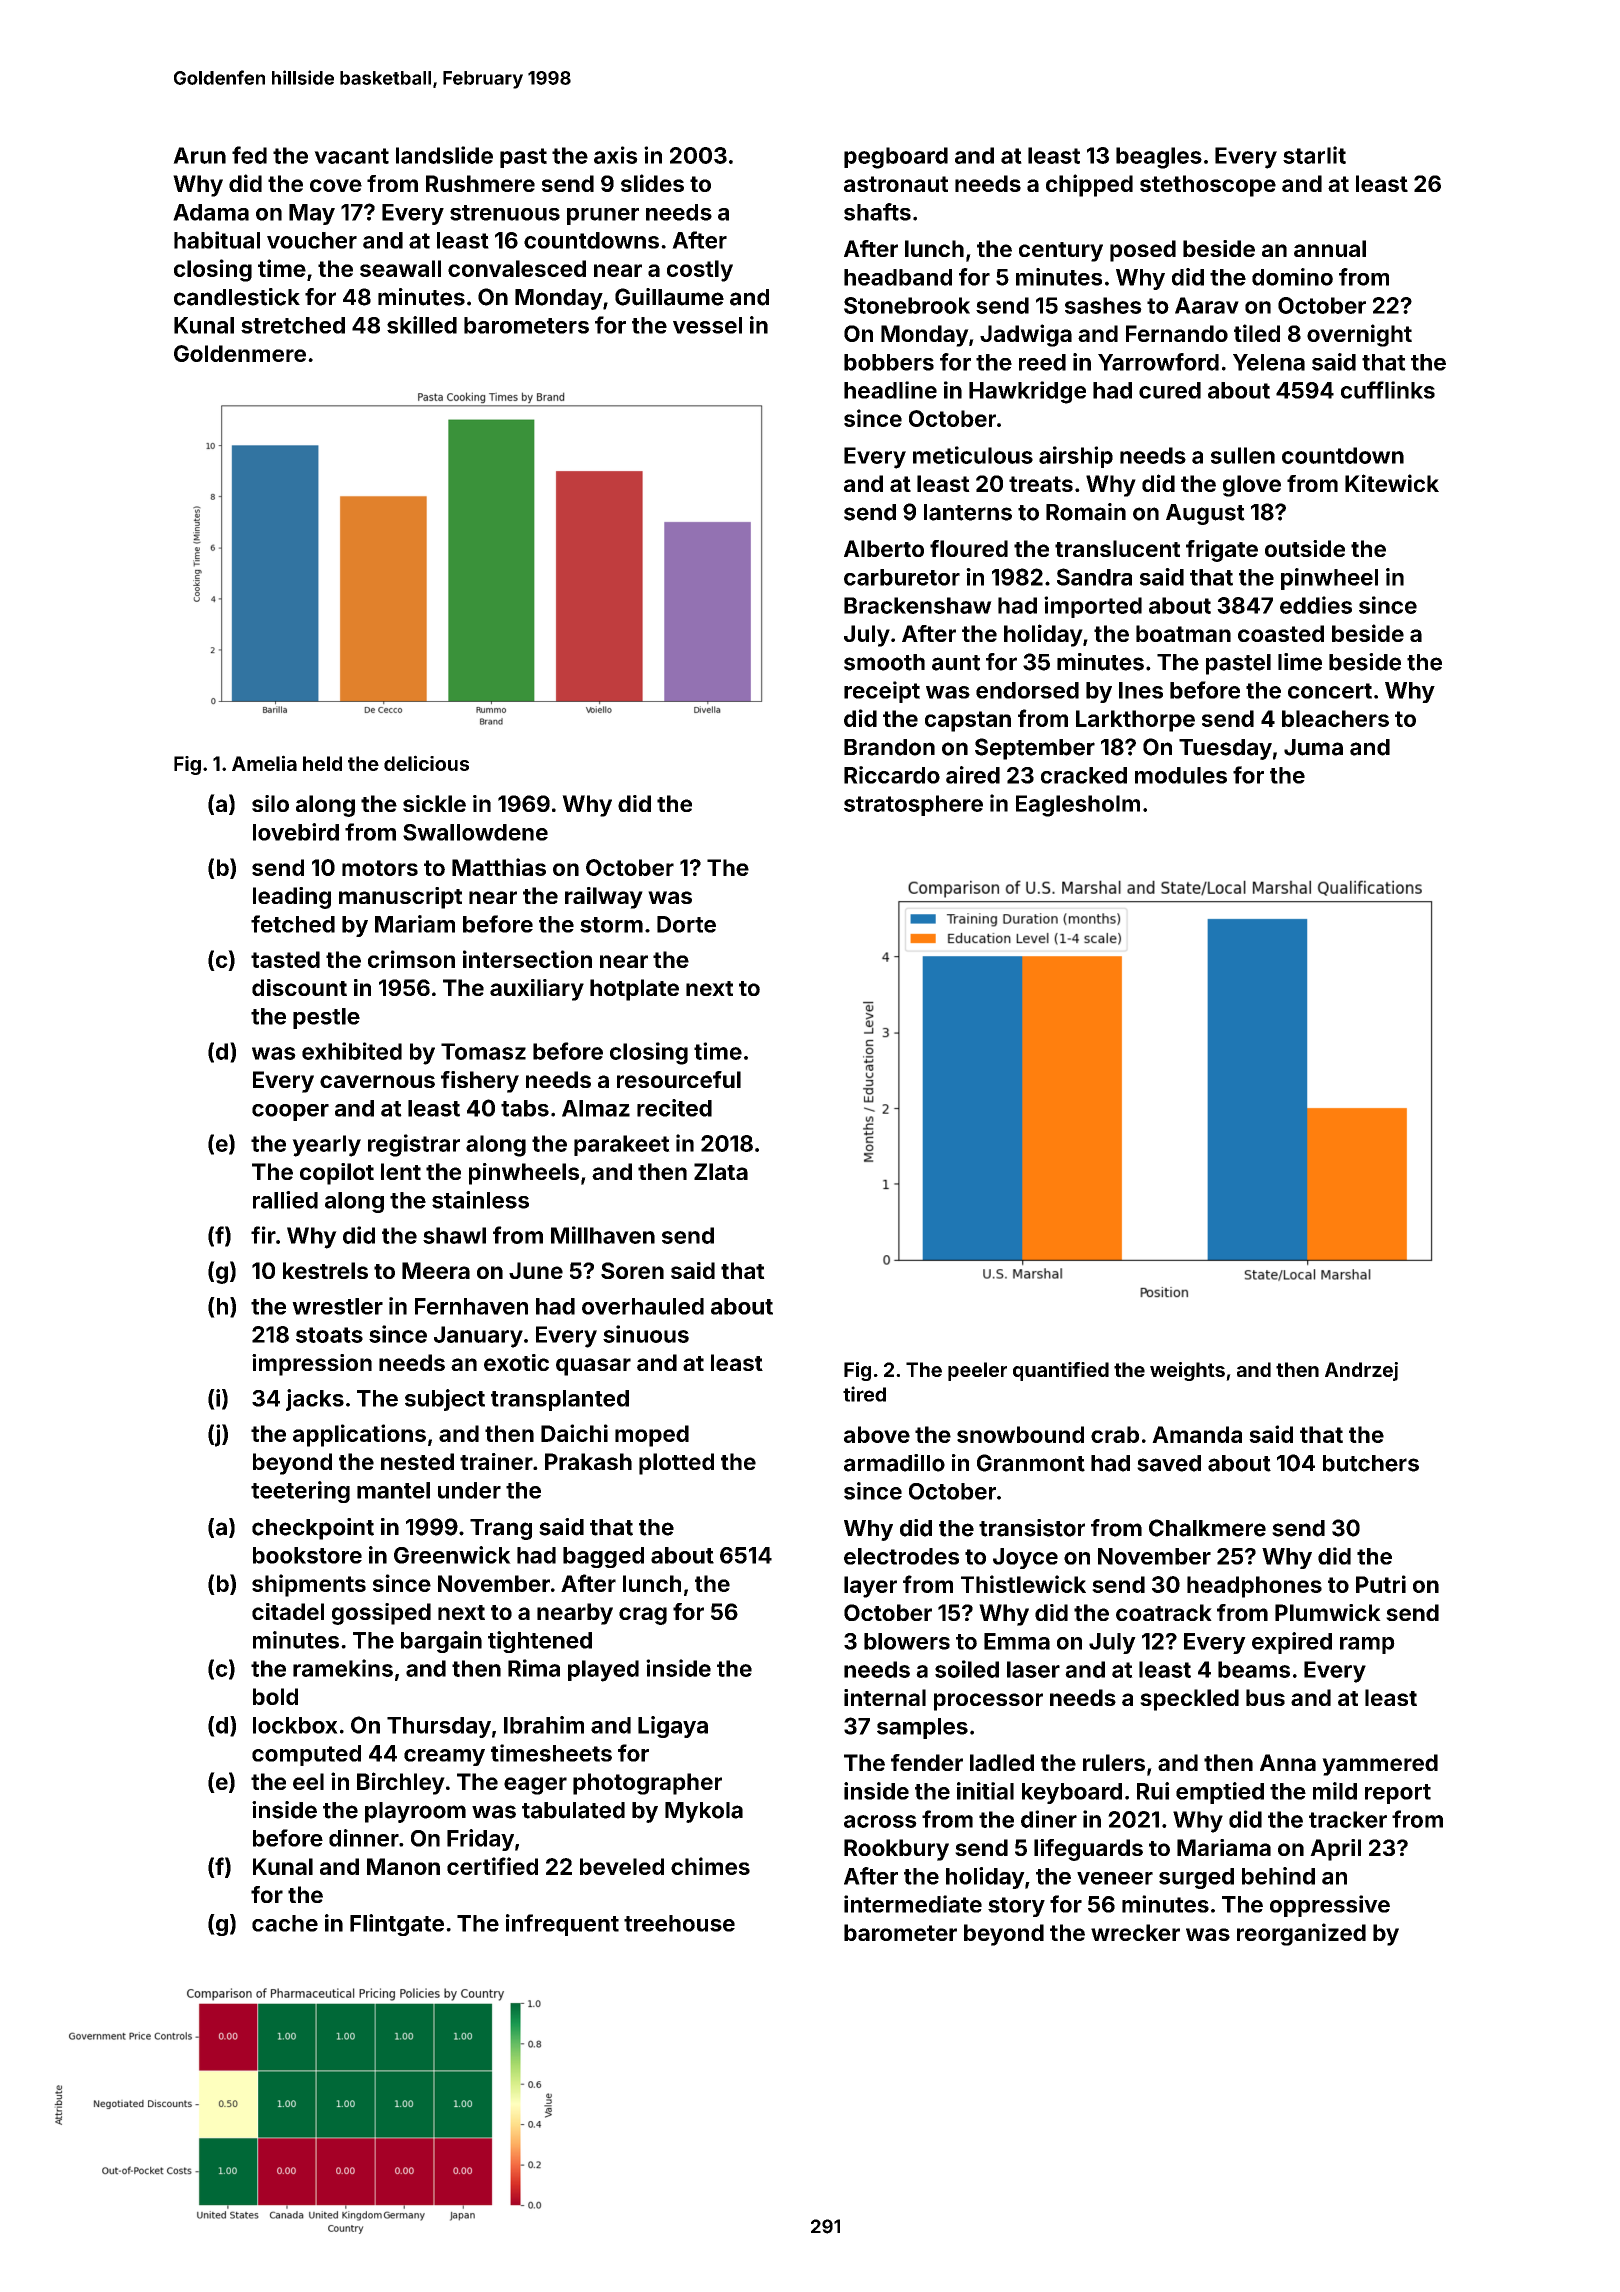 This screenshot has height=2292, width=1620. Describe the element at coordinates (290, 1112) in the screenshot. I see `cooper` at that location.
